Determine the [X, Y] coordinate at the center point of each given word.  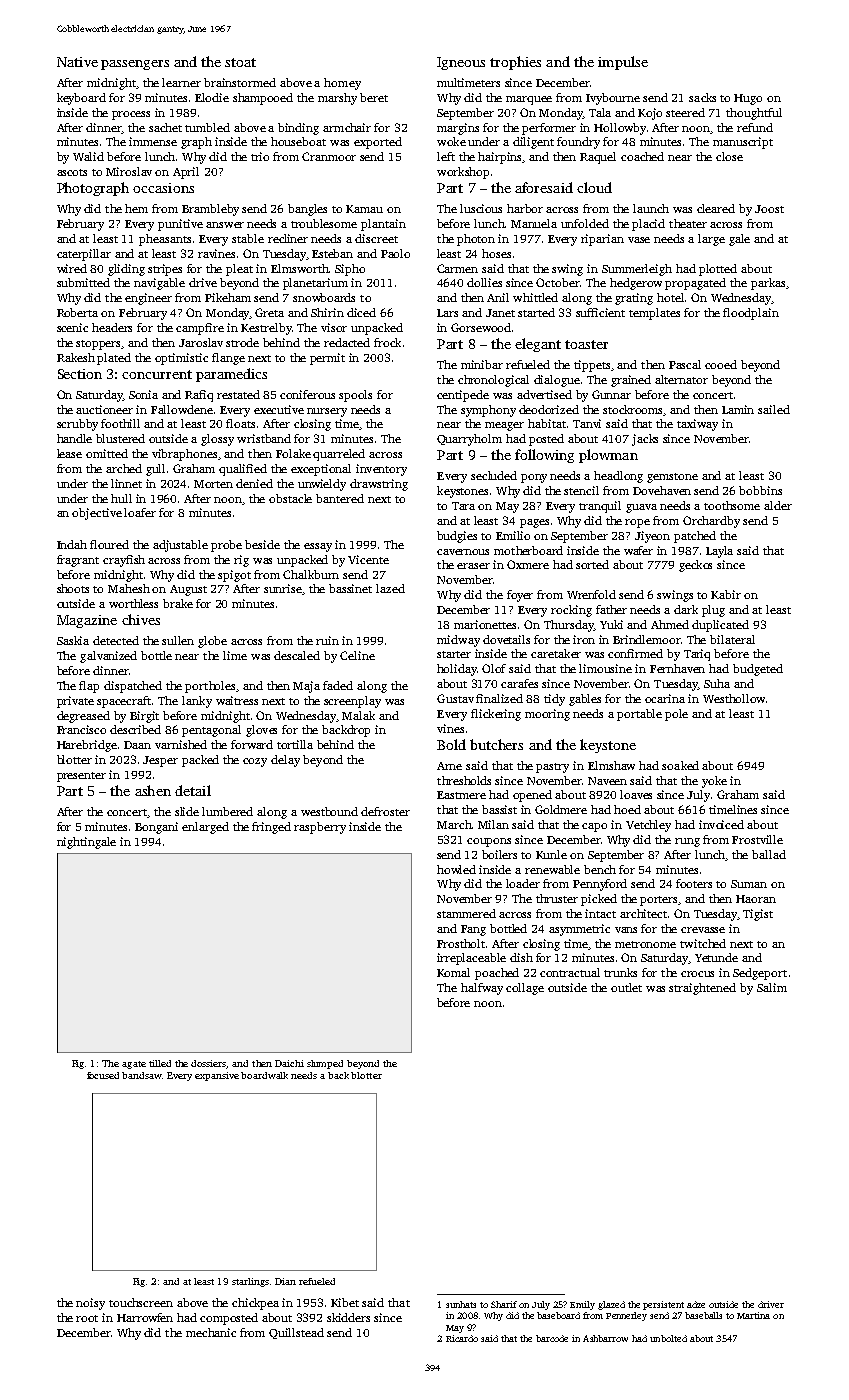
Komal [453, 972]
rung [687, 842]
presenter [81, 777]
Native [77, 62]
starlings [250, 1282]
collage [525, 989]
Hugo [748, 99]
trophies [515, 63]
